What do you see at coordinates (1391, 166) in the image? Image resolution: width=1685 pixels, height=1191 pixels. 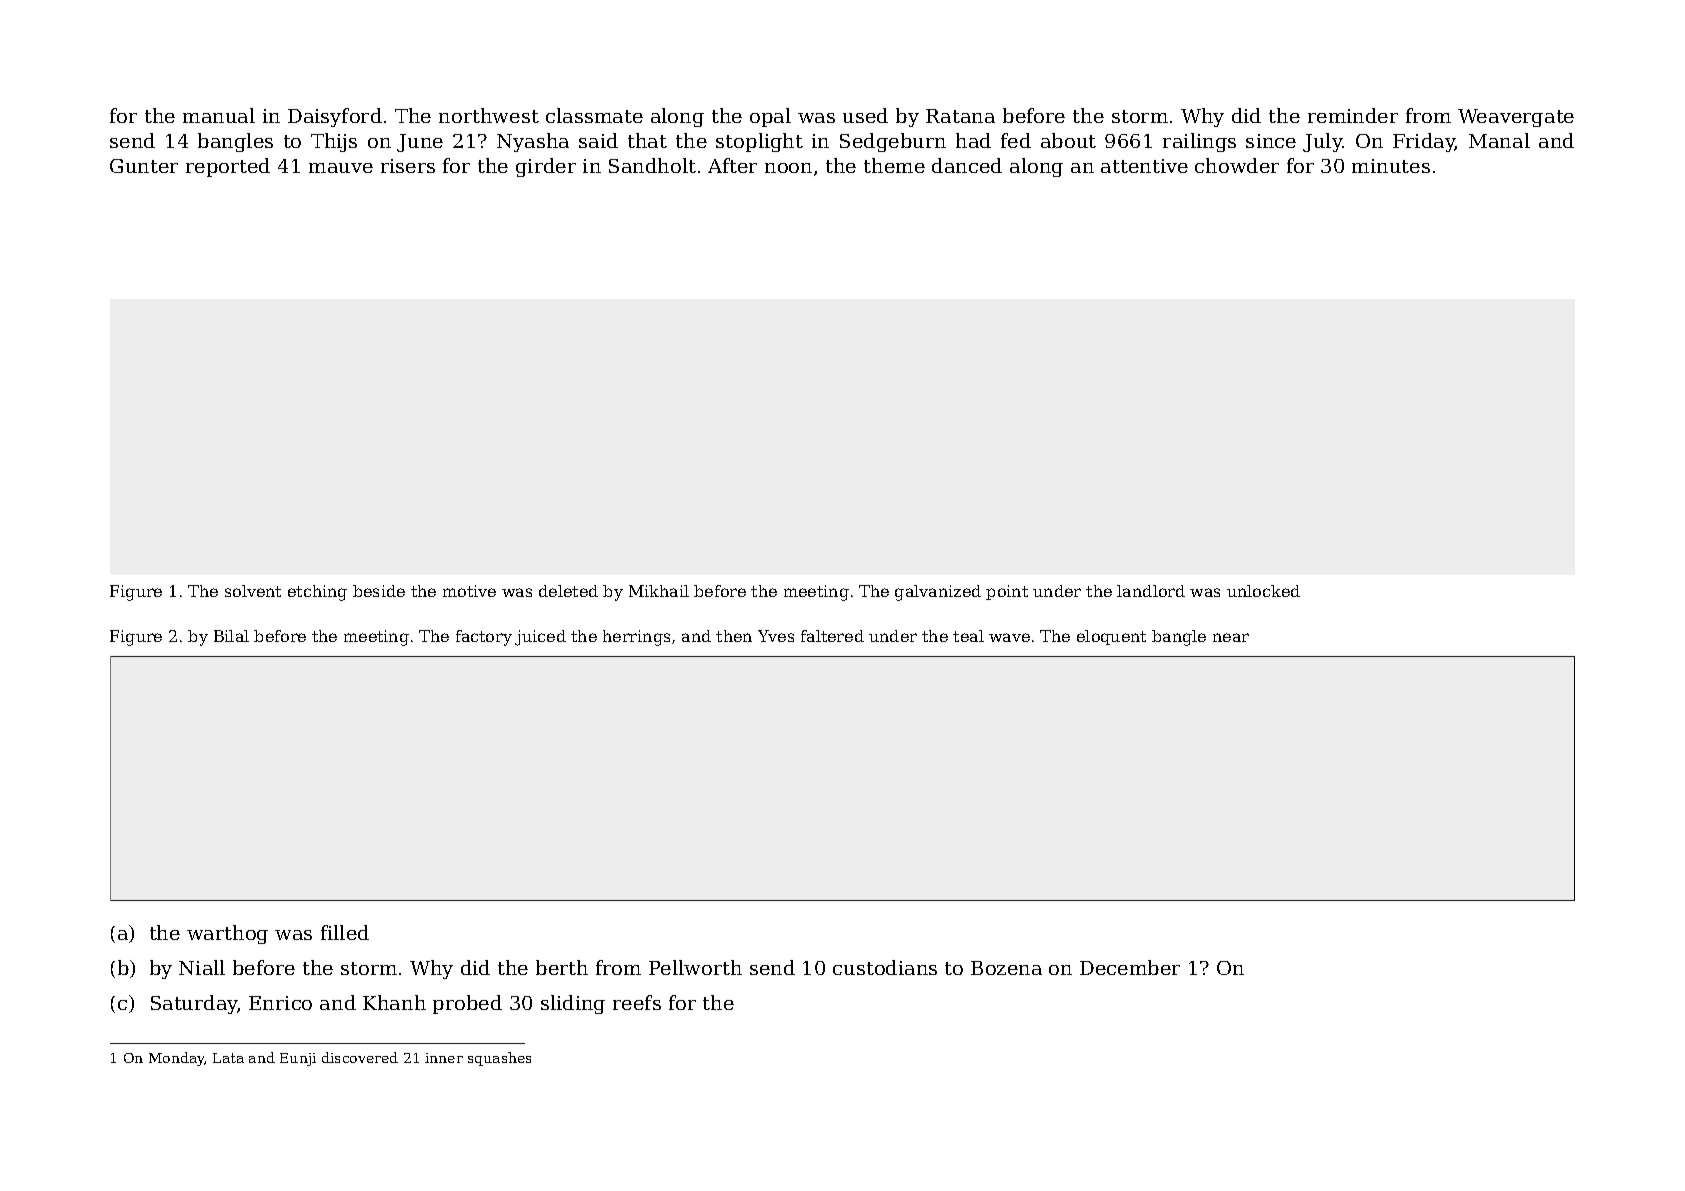 I see `minutes` at bounding box center [1391, 166].
